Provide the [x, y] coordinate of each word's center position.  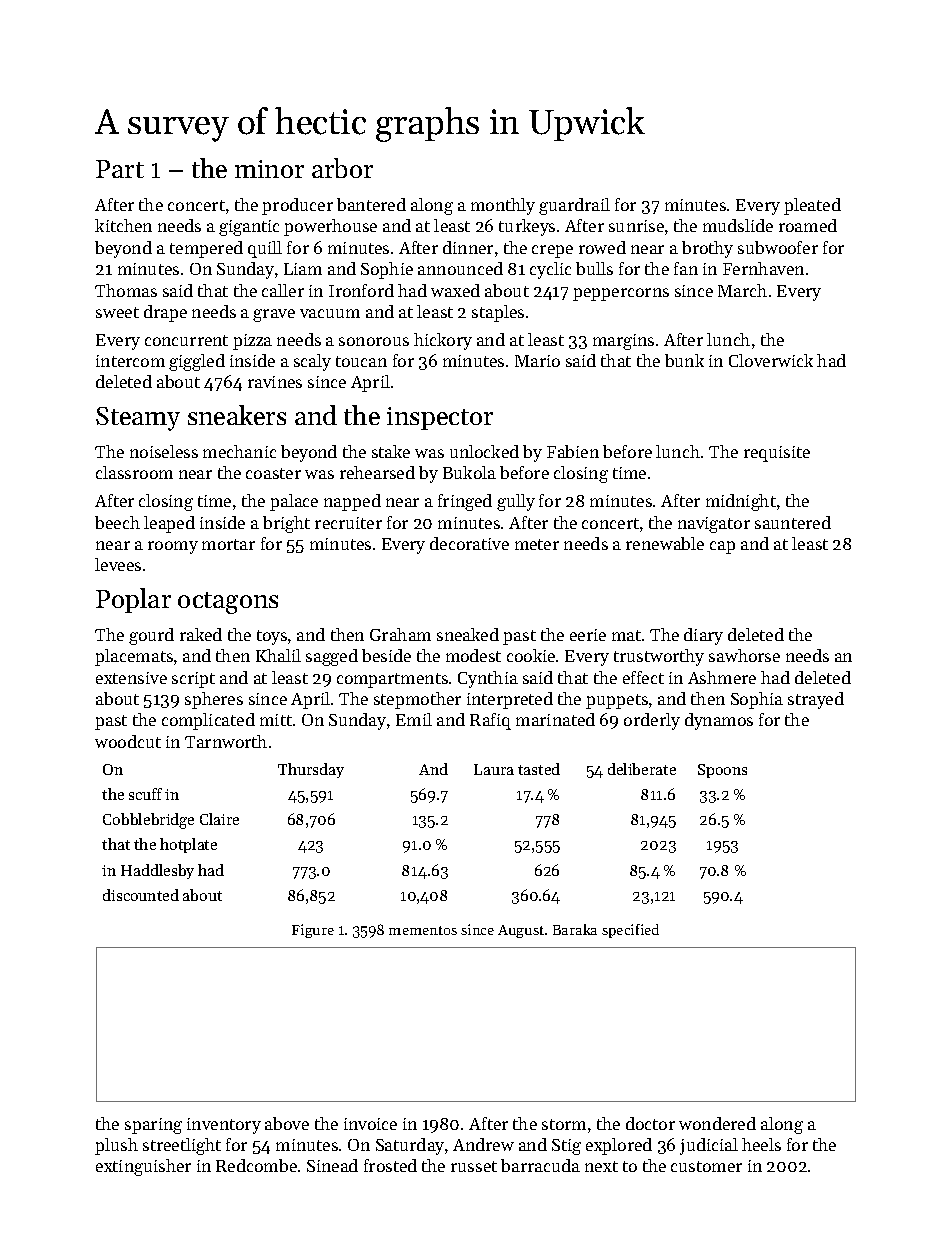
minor [269, 169]
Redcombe [256, 1165]
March [742, 290]
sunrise [636, 226]
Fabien [573, 451]
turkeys [527, 227]
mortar [228, 544]
